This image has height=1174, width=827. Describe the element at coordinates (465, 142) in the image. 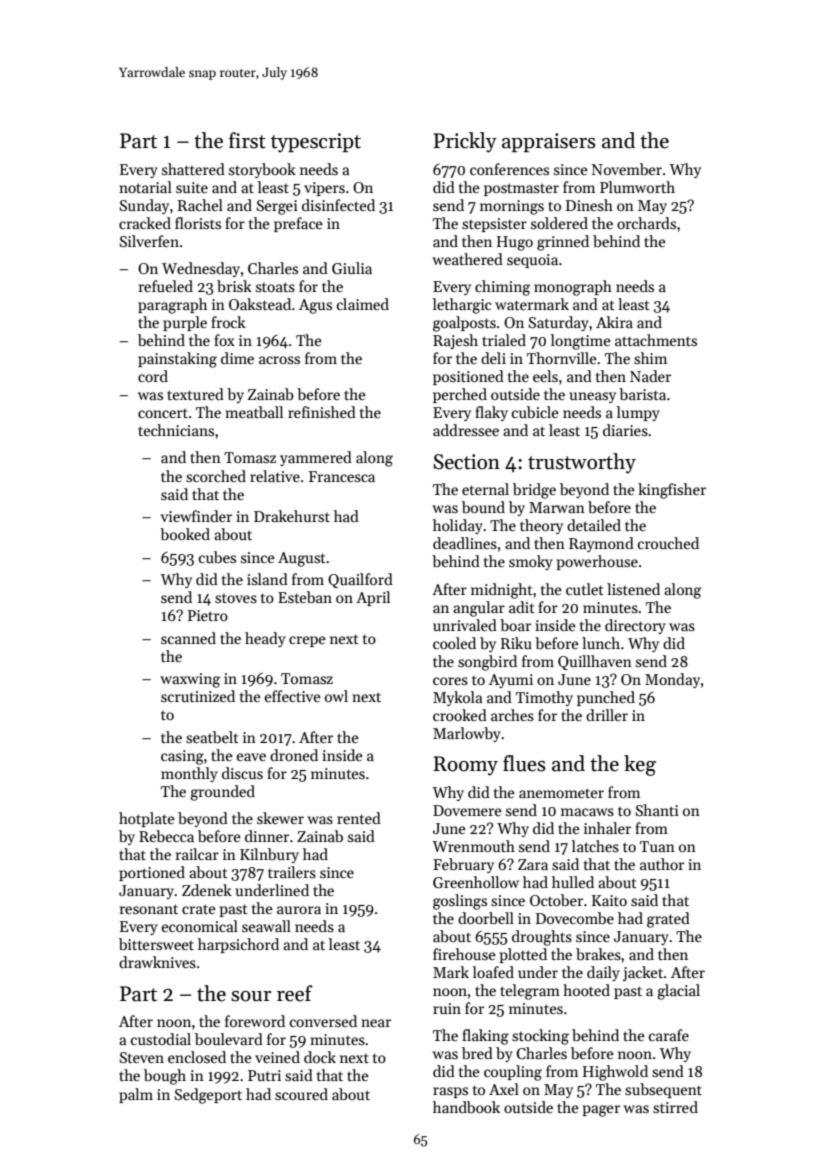

I see `Prickly` at that location.
